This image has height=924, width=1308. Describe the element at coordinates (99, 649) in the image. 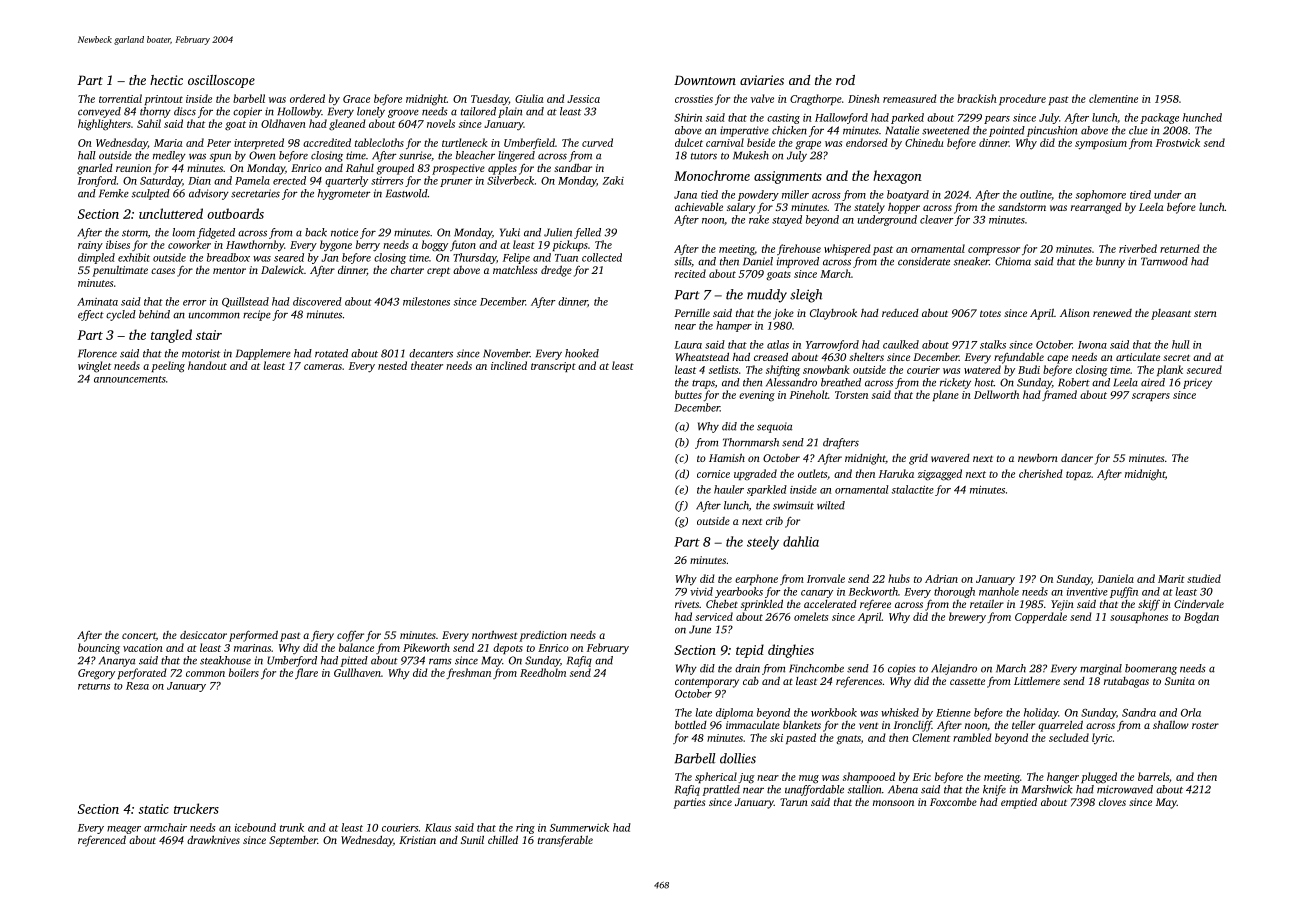

I see `bouncing` at that location.
